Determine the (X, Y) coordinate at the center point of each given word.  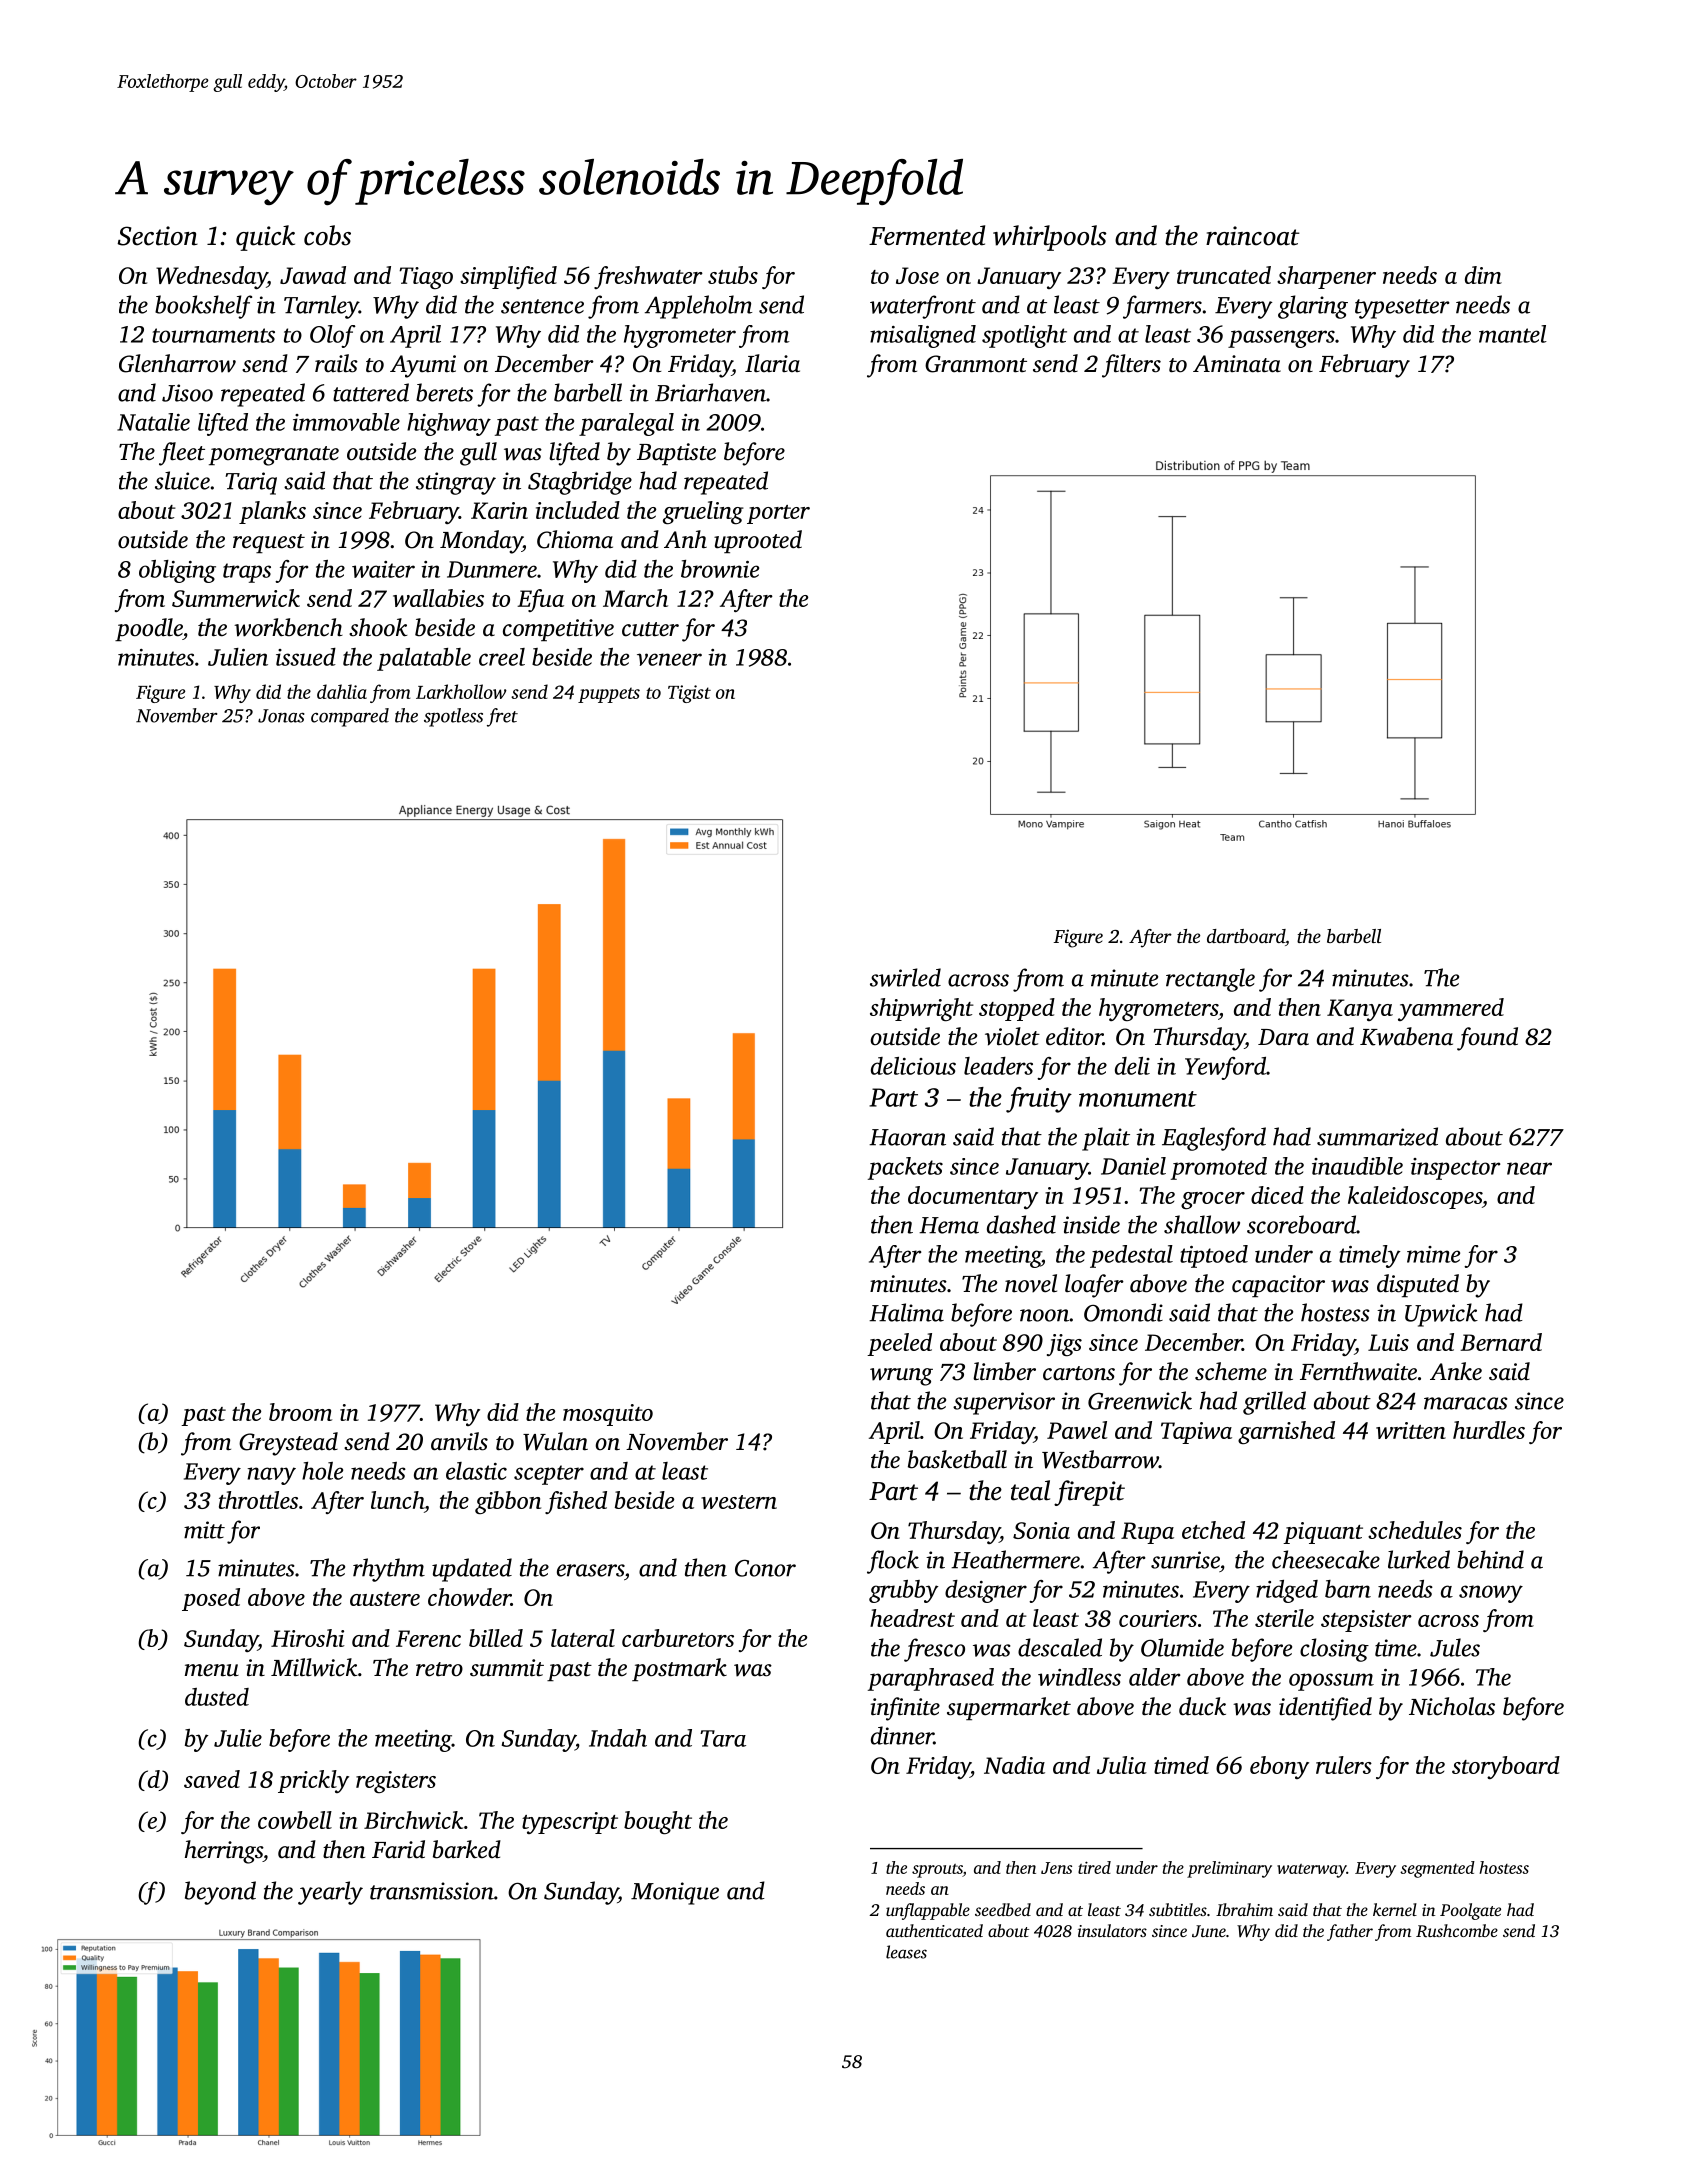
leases (906, 1952)
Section (157, 236)
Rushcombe (1457, 1930)
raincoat (1253, 236)
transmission (432, 1891)
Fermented (927, 235)
